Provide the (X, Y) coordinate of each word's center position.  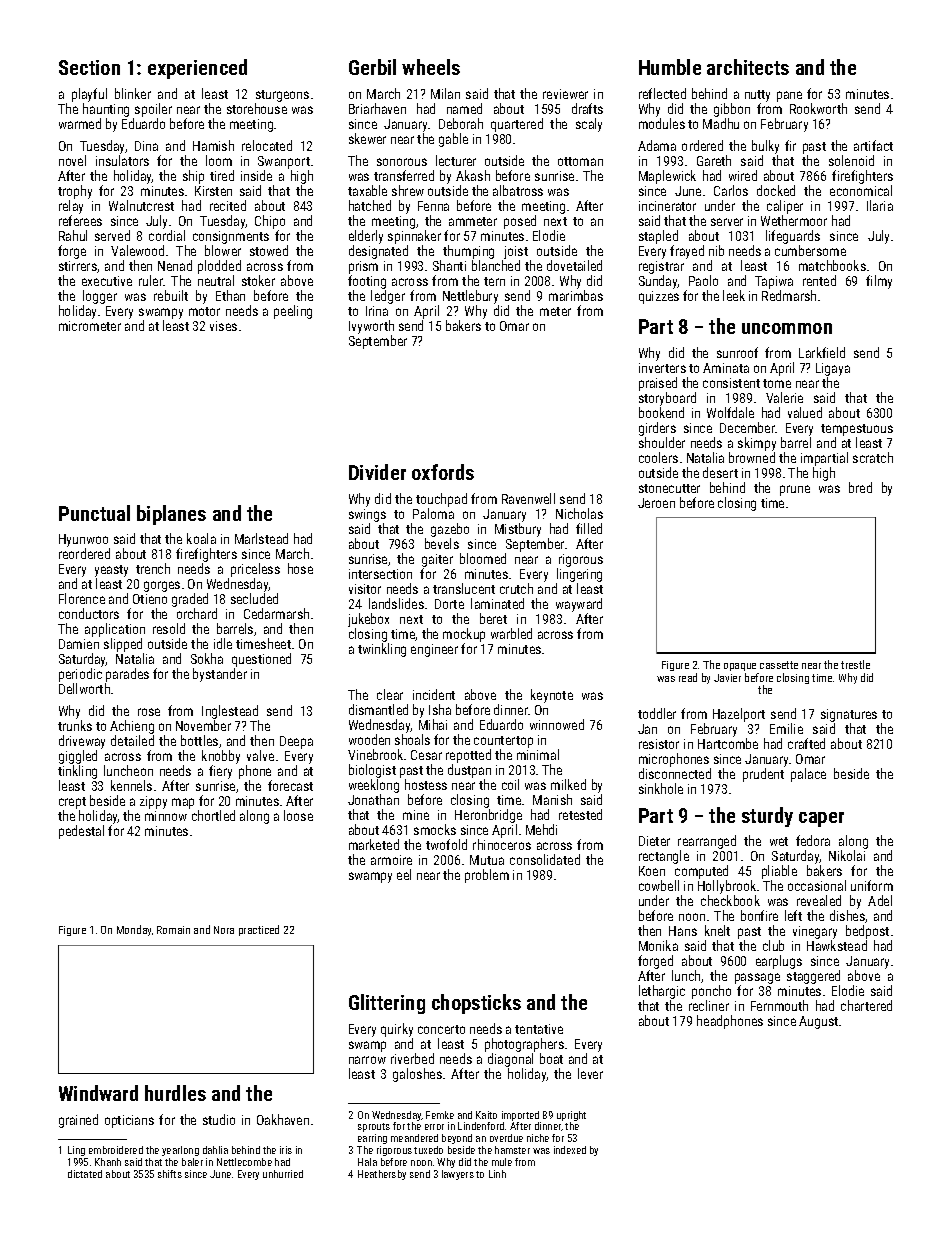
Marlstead (261, 538)
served (112, 235)
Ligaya (833, 369)
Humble (670, 67)
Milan (445, 93)
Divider (377, 472)
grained (78, 1121)
